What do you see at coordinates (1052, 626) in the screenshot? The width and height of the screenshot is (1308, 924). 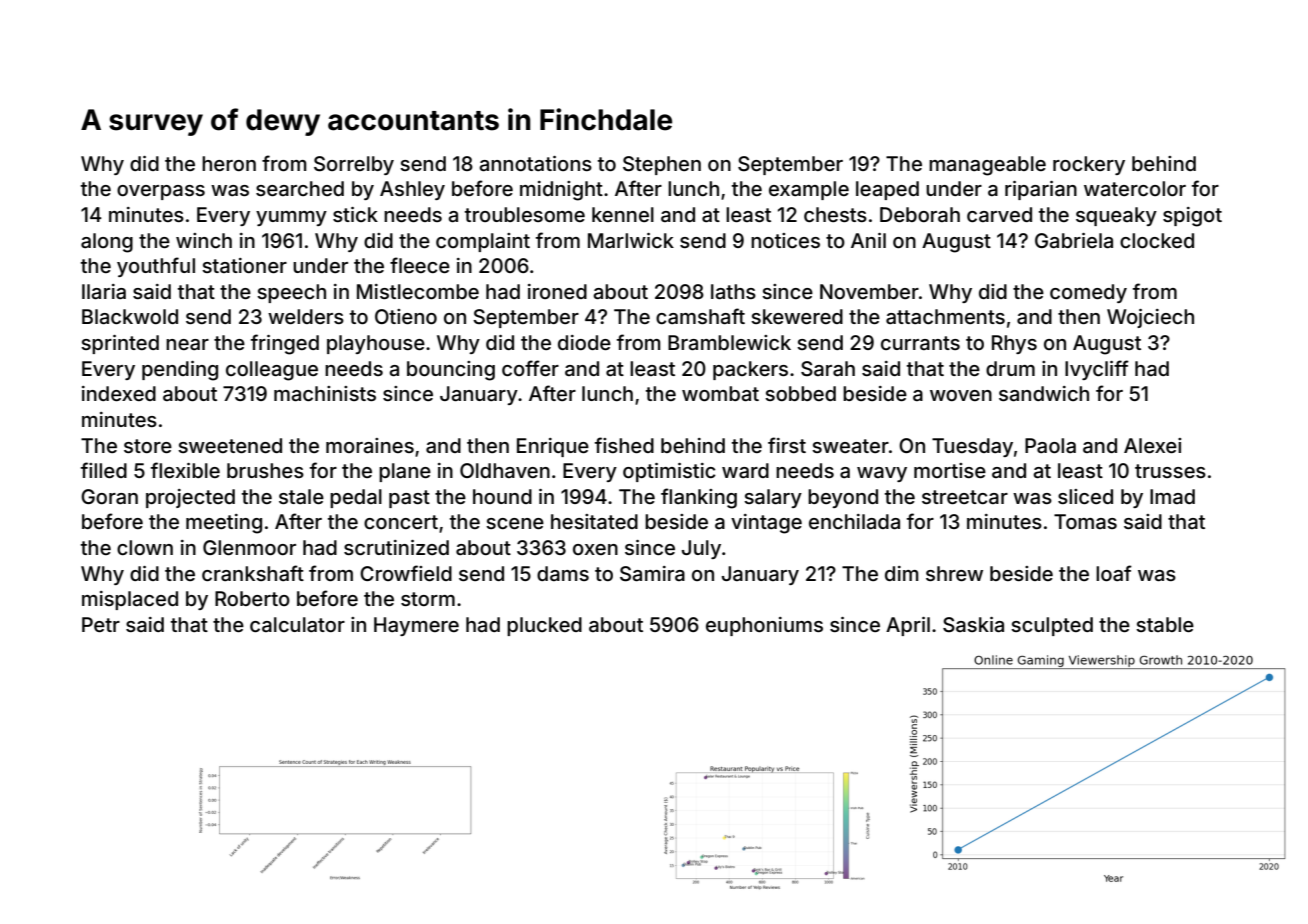 I see `sculpted` at bounding box center [1052, 626].
